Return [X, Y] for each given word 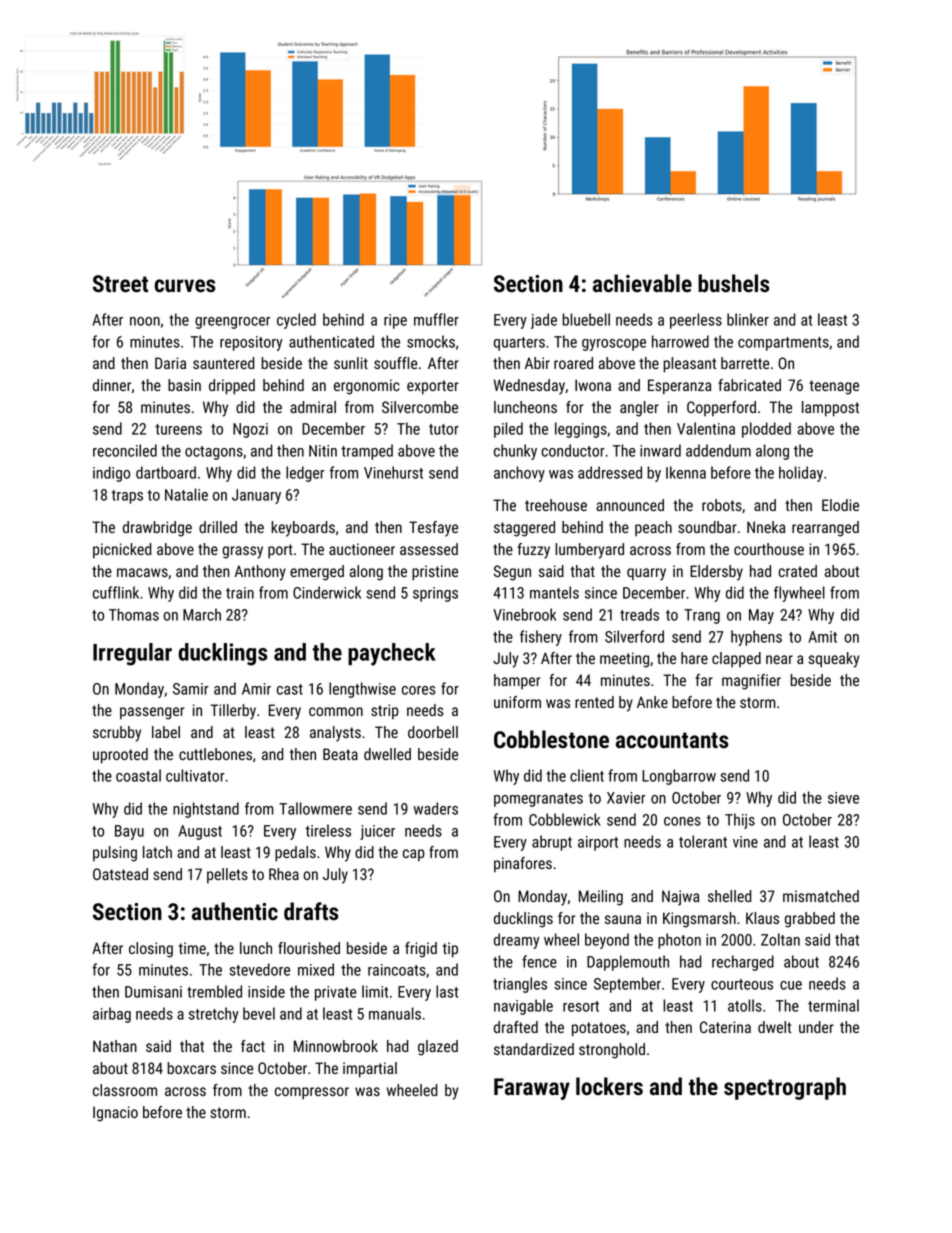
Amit [822, 637]
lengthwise [362, 690]
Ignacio [115, 1114]
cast [290, 689]
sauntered [223, 363]
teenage [834, 387]
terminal [833, 1005]
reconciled [125, 450]
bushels [734, 283]
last [447, 991]
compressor [312, 1093]
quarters [519, 344]
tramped [367, 452]
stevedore [259, 969]
